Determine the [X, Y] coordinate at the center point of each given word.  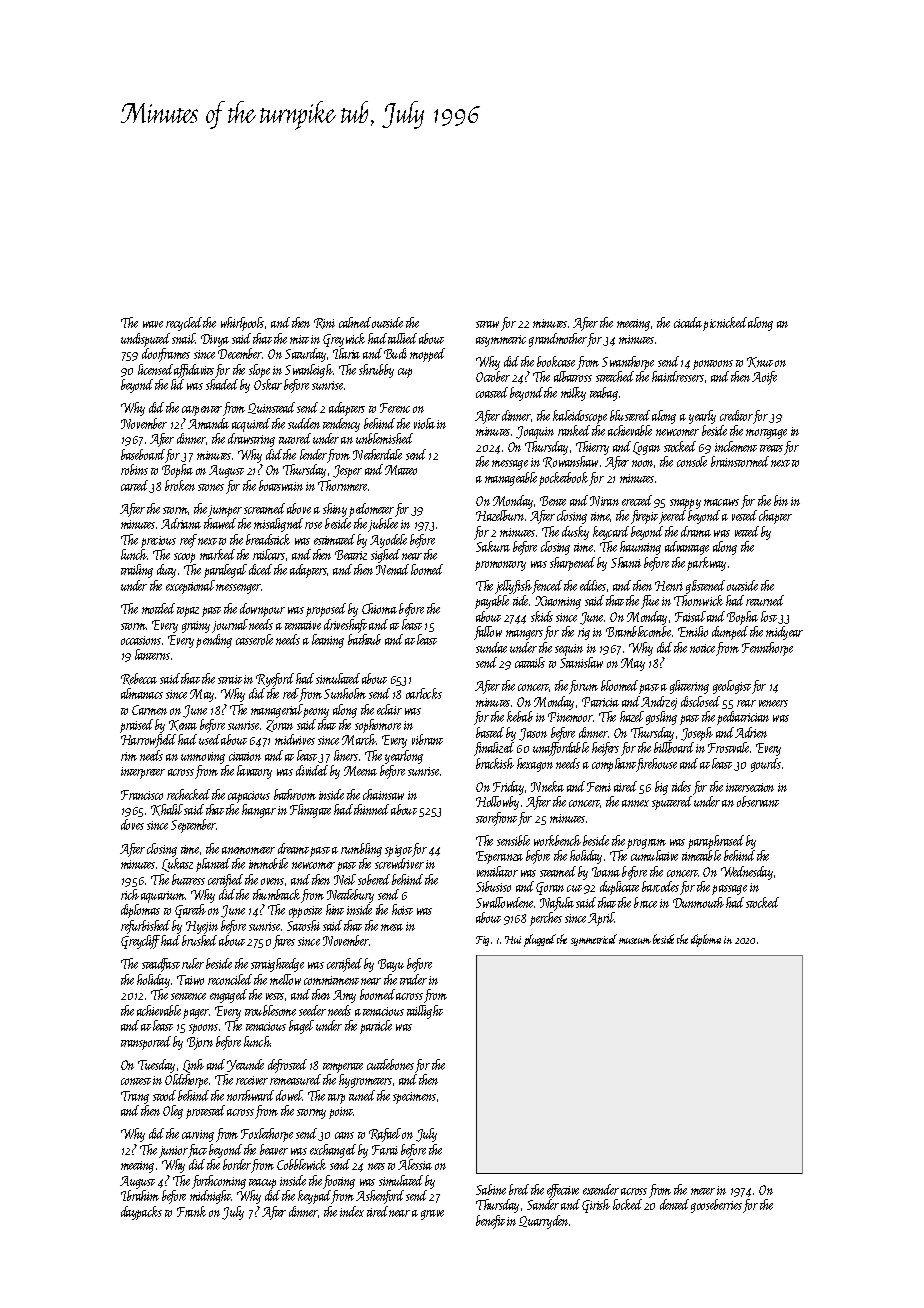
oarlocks [424, 693]
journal [230, 626]
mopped [427, 355]
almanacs [142, 693]
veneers [773, 703]
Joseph [697, 734]
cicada [688, 322]
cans [344, 1135]
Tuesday [156, 1066]
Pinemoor [570, 717]
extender [601, 1189]
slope [259, 371]
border [237, 1164]
